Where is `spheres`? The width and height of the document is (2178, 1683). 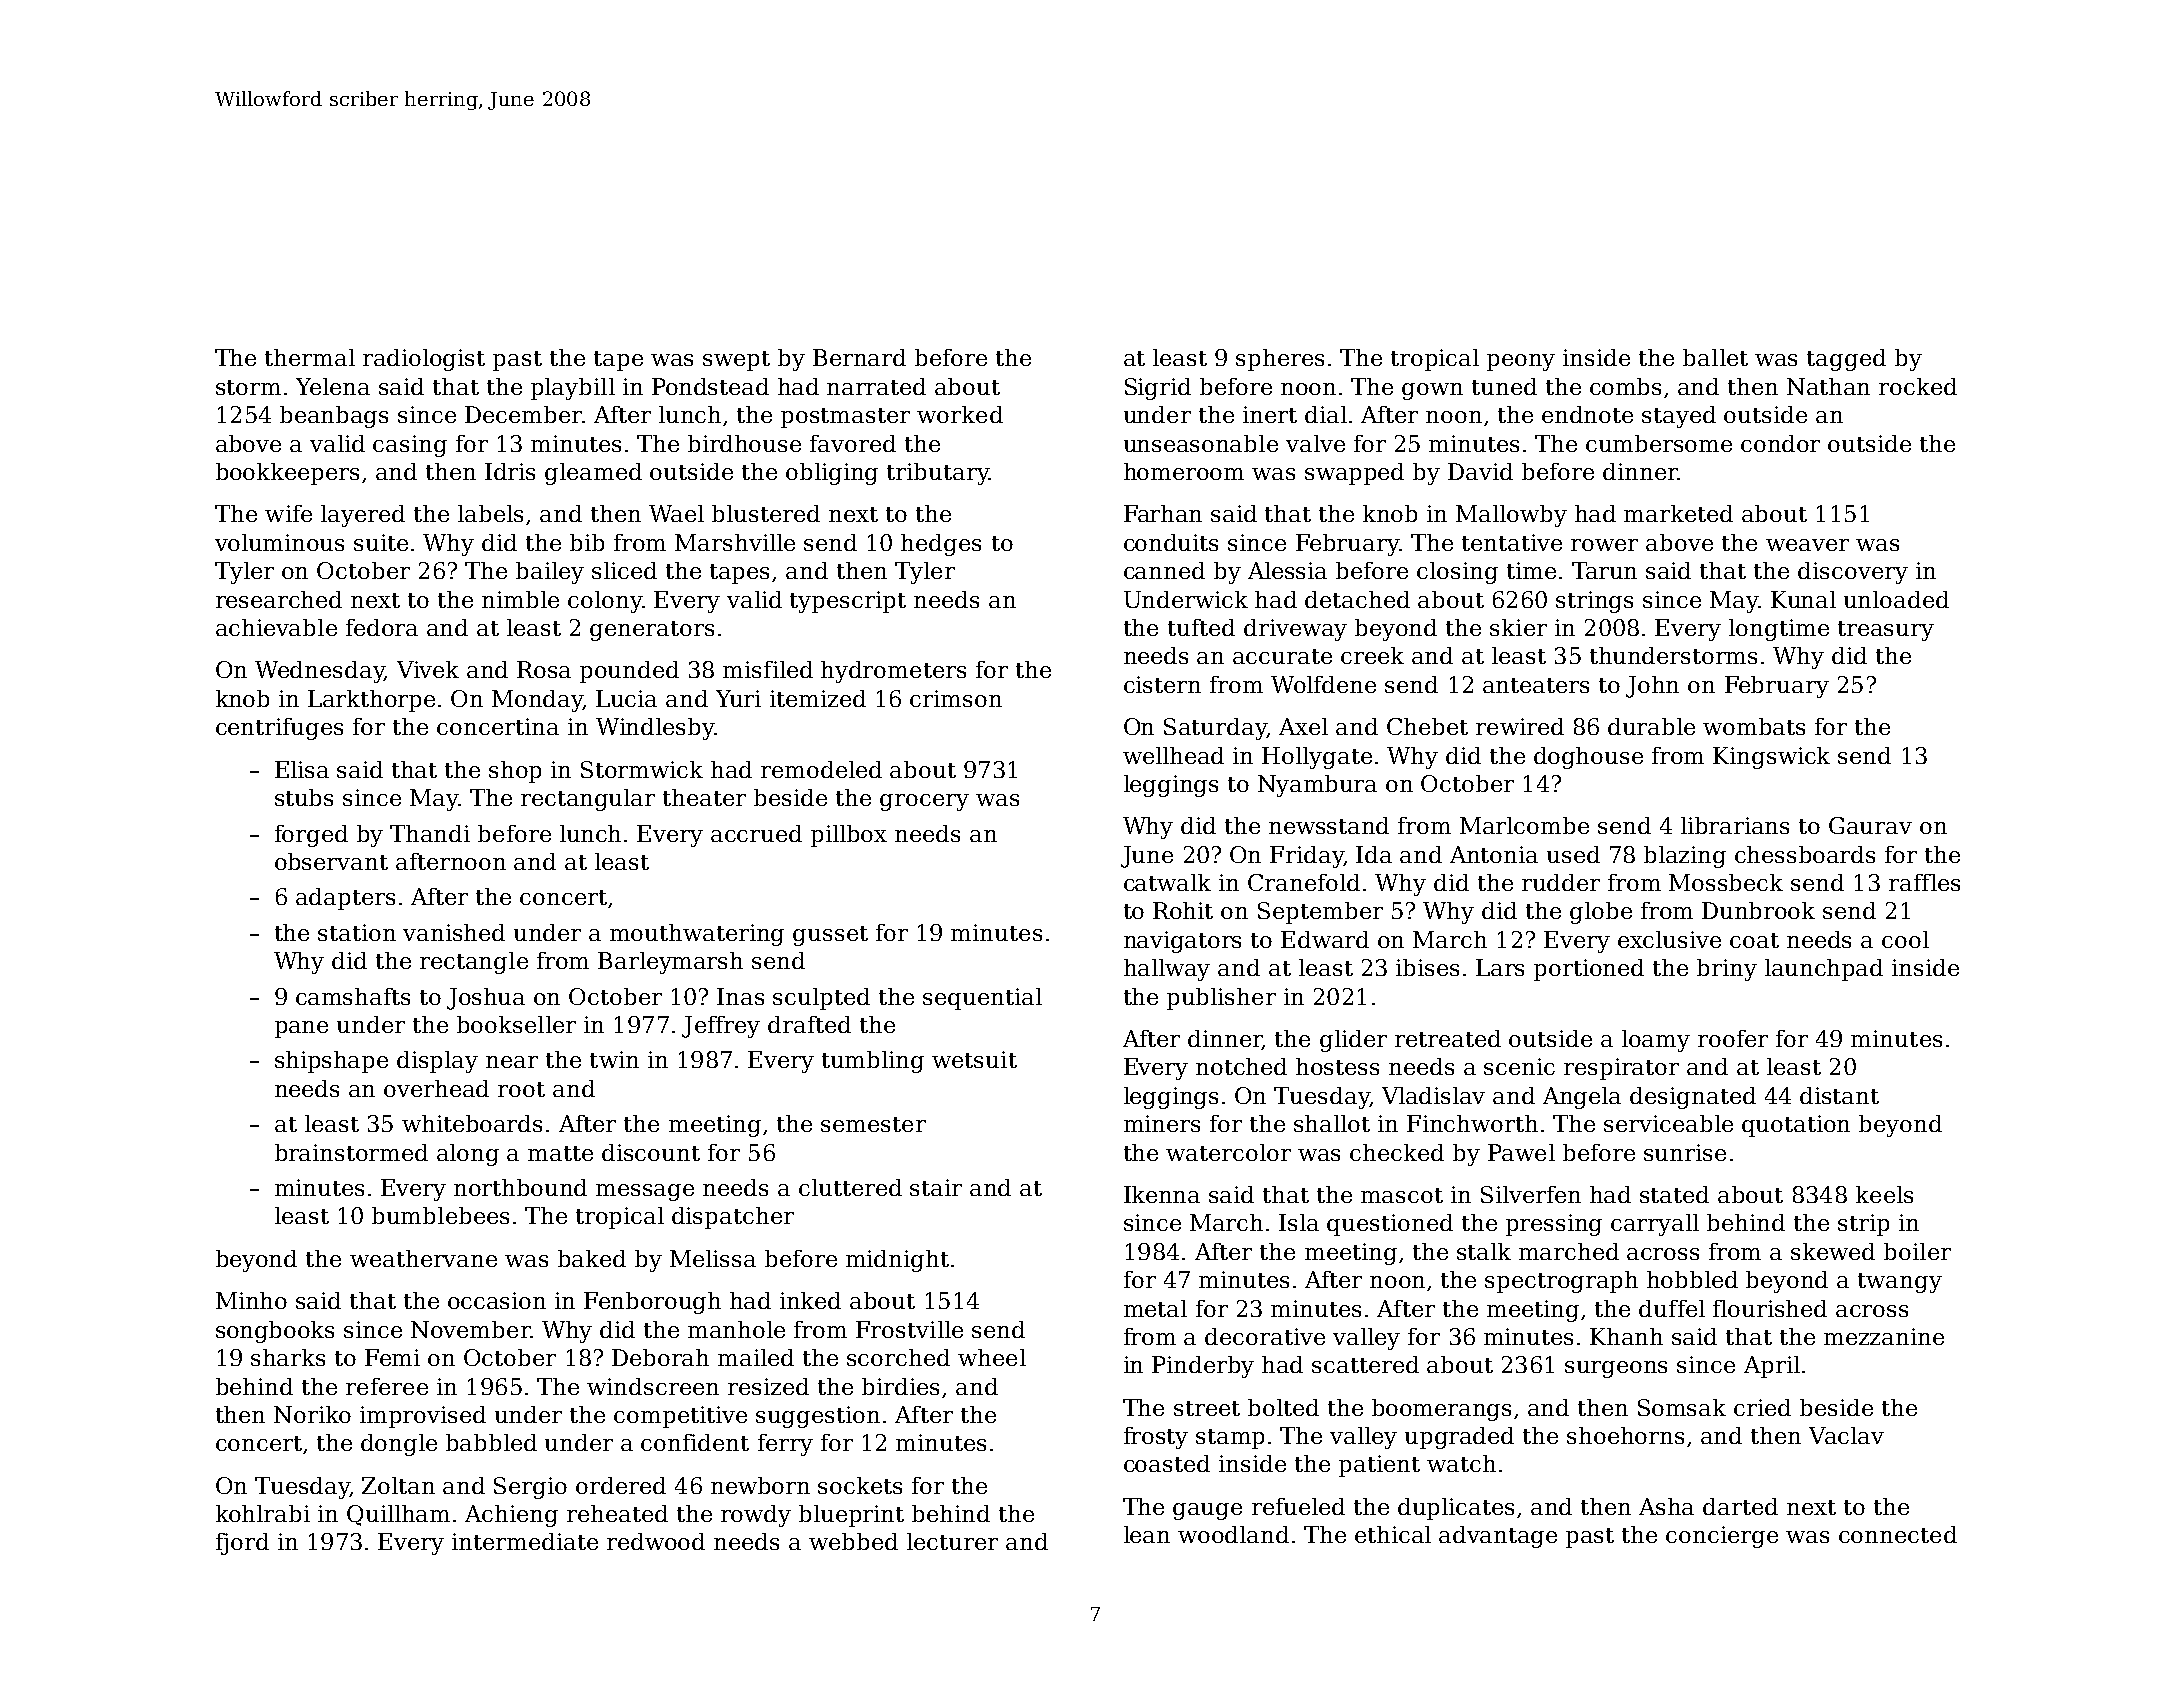 spheres is located at coordinates (1280, 360).
